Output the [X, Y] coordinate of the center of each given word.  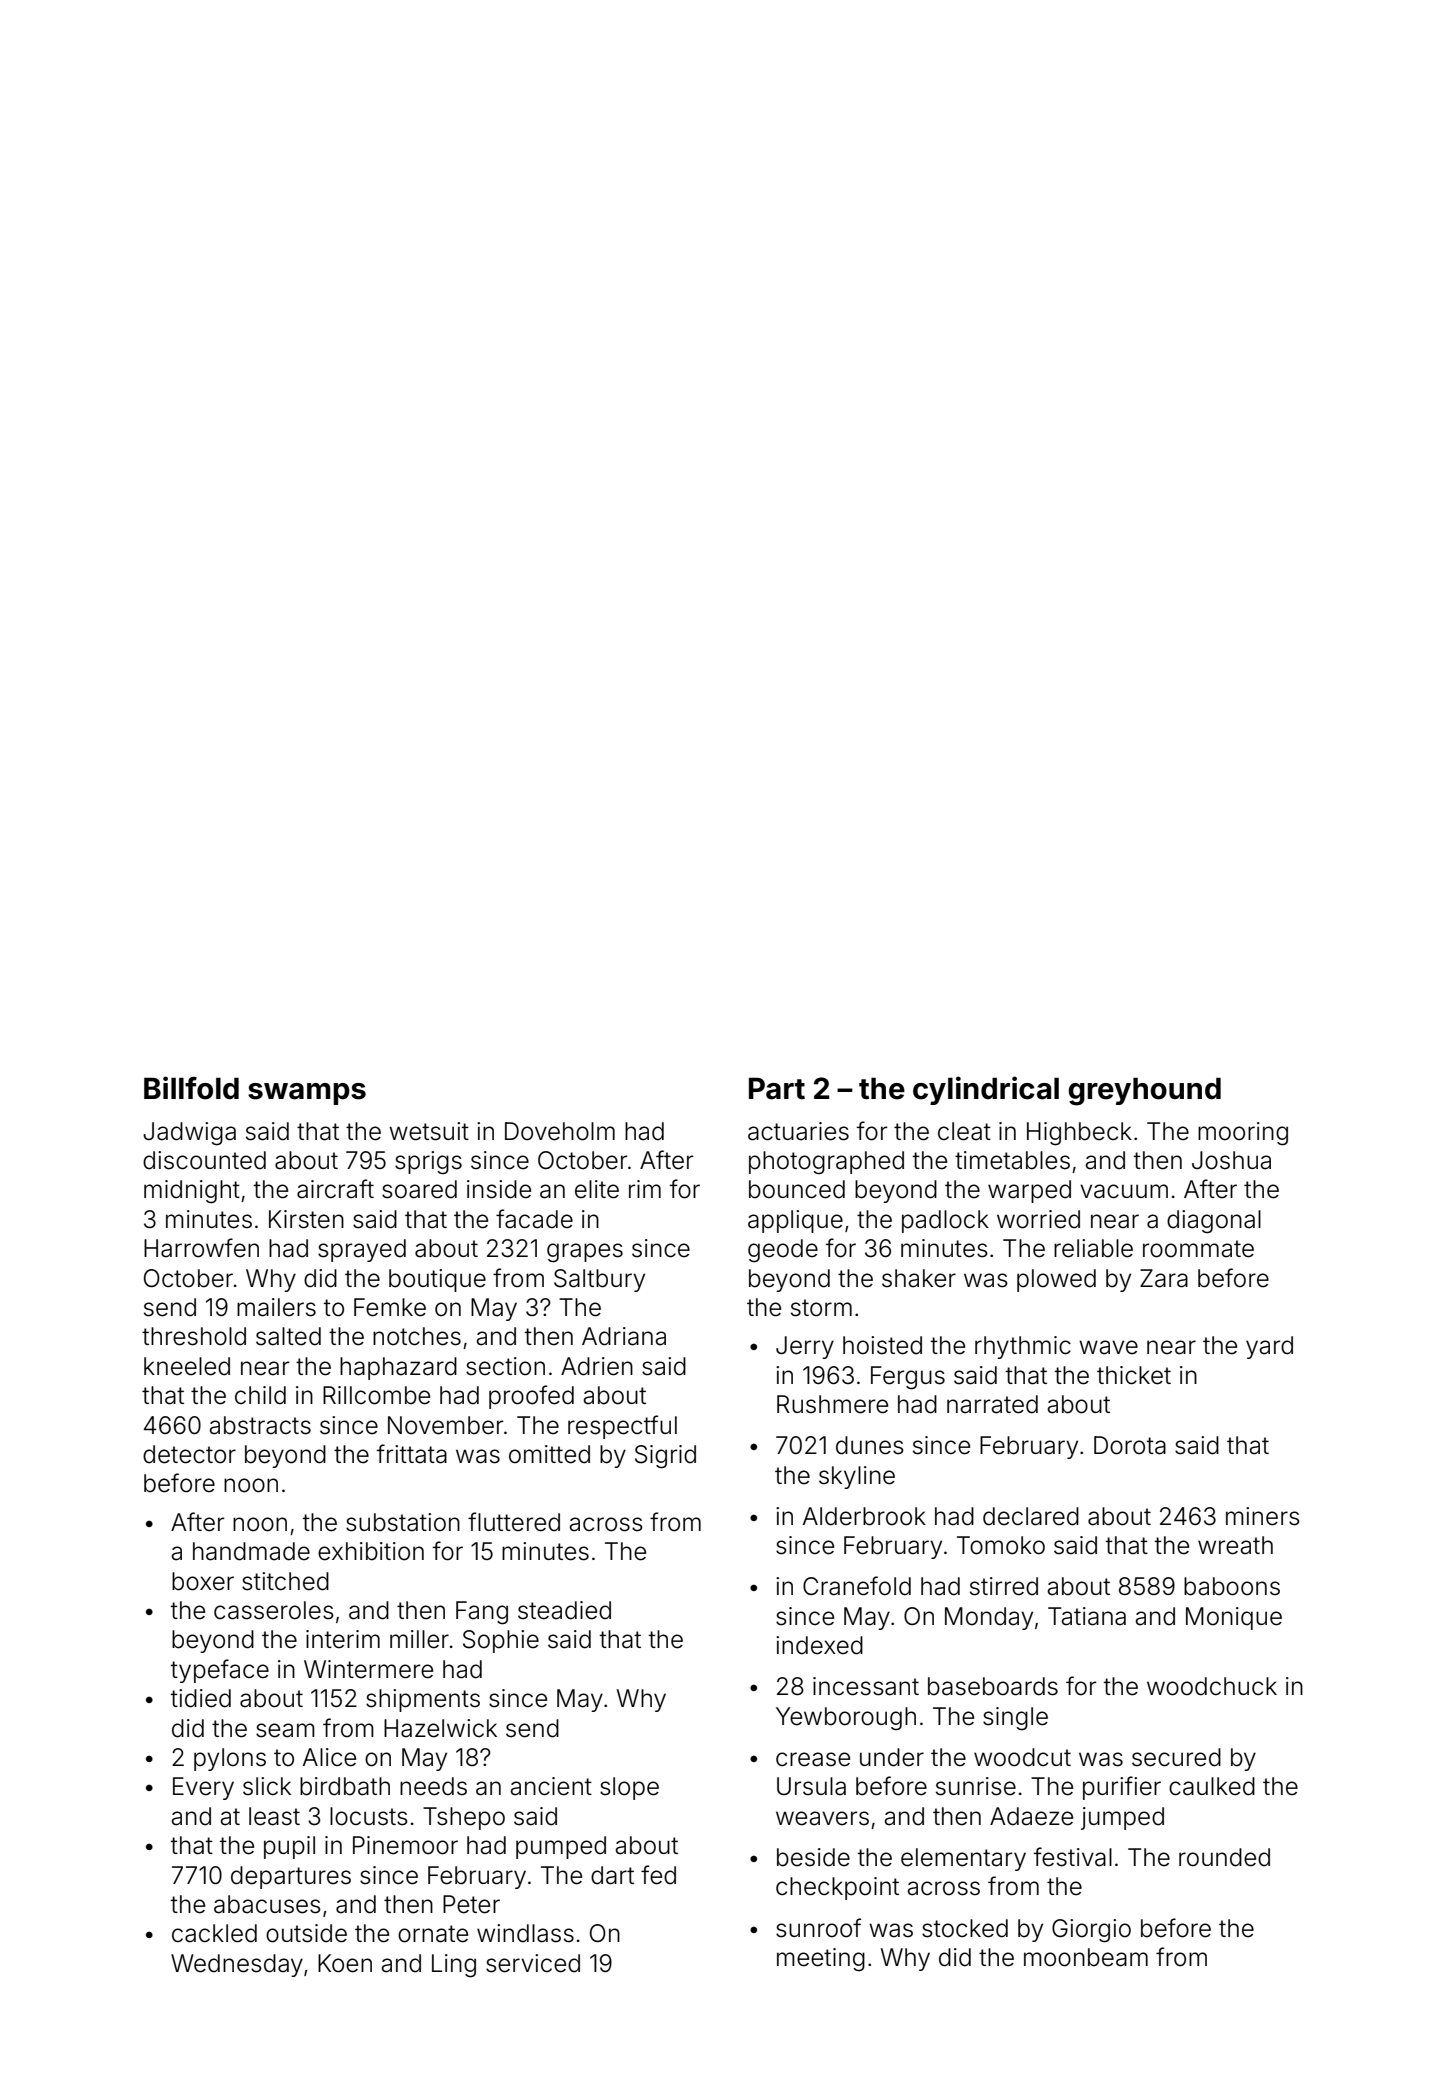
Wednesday [237, 1965]
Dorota [1130, 1445]
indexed [819, 1645]
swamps [307, 1094]
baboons [1232, 1586]
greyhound [1144, 1091]
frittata [412, 1454]
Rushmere [832, 1404]
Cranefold [857, 1586]
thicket [1134, 1375]
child [260, 1395]
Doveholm [560, 1131]
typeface [220, 1671]
